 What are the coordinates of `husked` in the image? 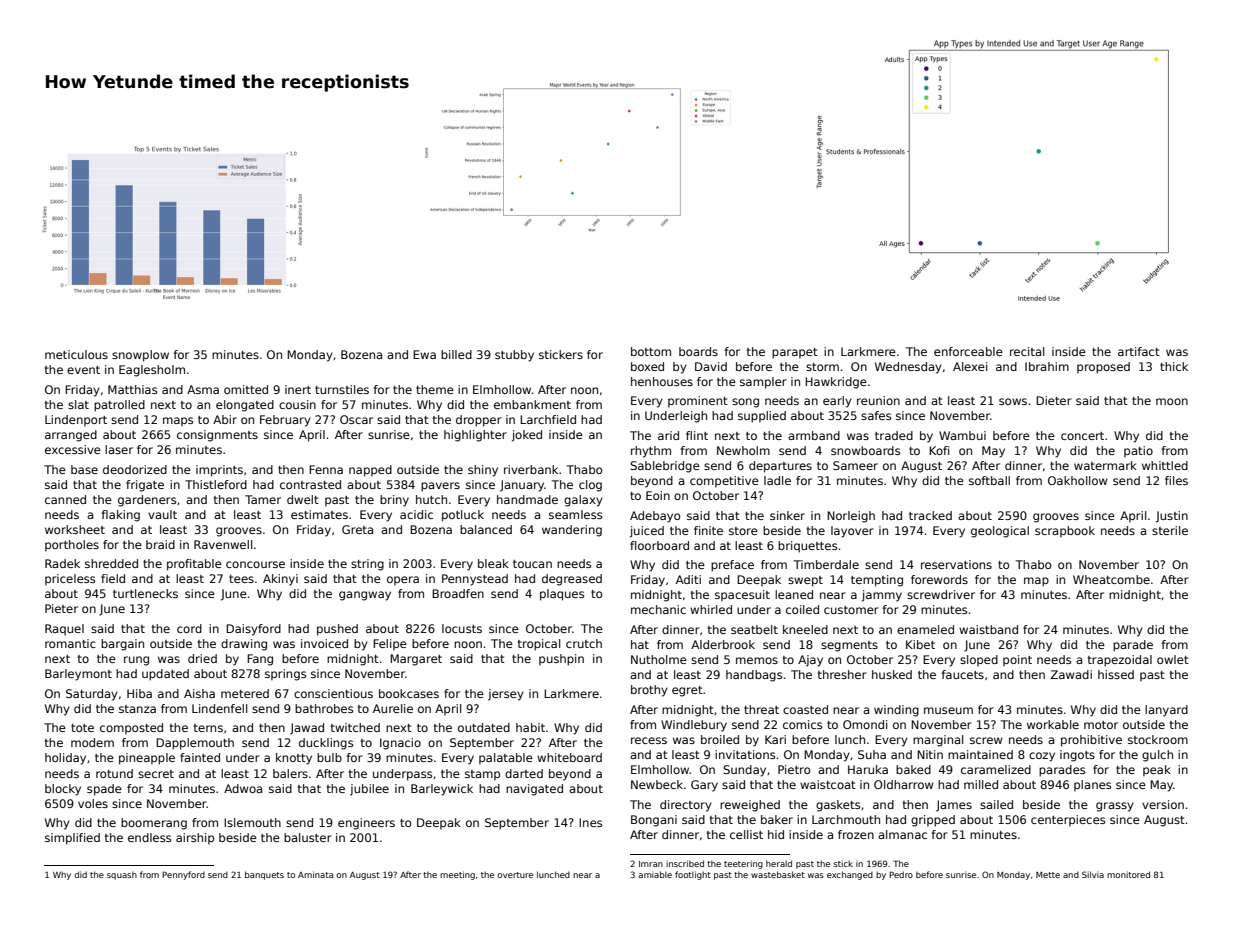 It's located at (892, 674).
